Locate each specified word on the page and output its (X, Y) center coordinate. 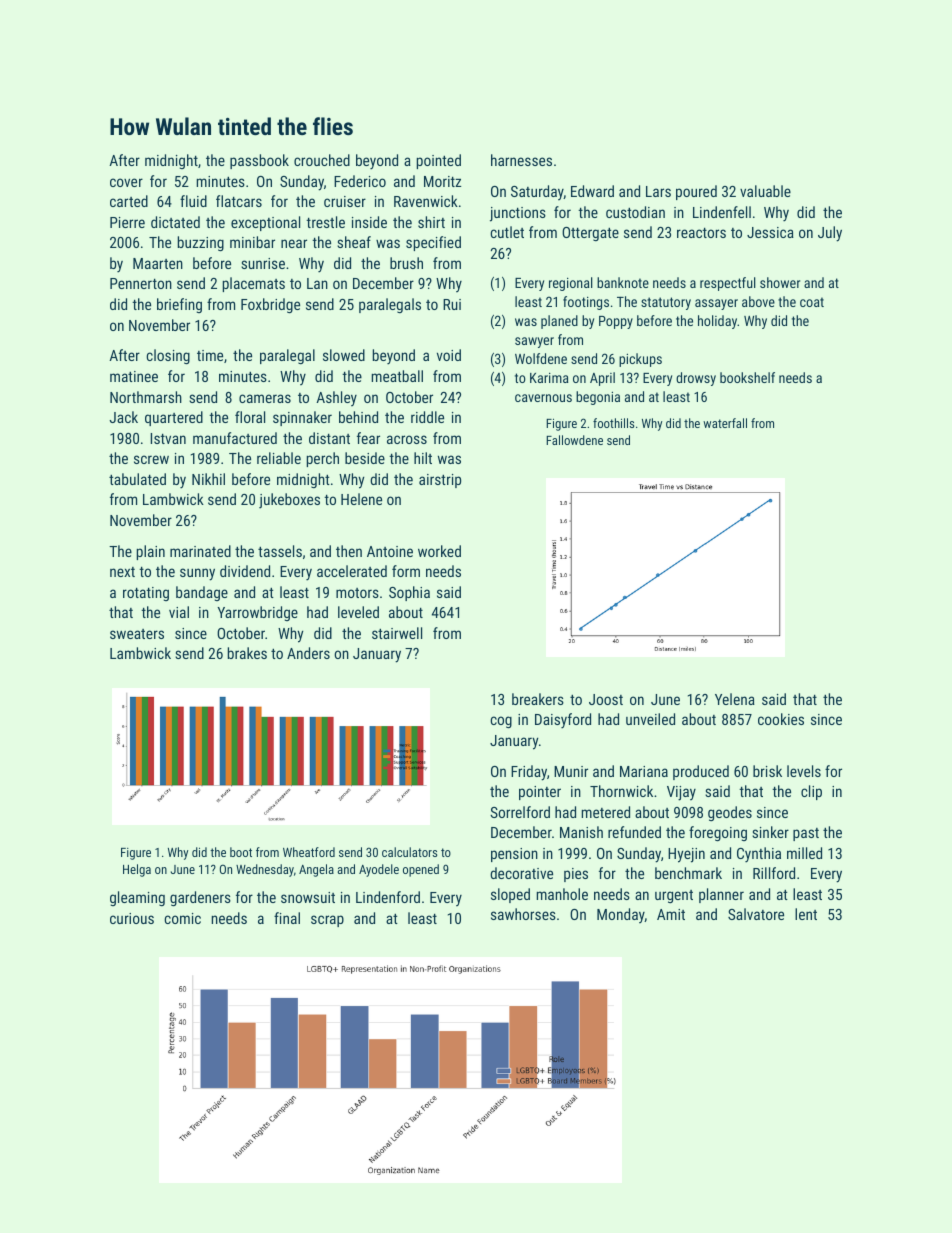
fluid (193, 201)
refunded (634, 832)
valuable (765, 191)
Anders (308, 653)
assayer (716, 304)
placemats (254, 284)
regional (571, 284)
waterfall (725, 423)
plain (151, 552)
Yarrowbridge (257, 613)
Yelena (735, 699)
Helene (361, 499)
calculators (409, 852)
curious (132, 918)
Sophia (409, 593)
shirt (431, 222)
